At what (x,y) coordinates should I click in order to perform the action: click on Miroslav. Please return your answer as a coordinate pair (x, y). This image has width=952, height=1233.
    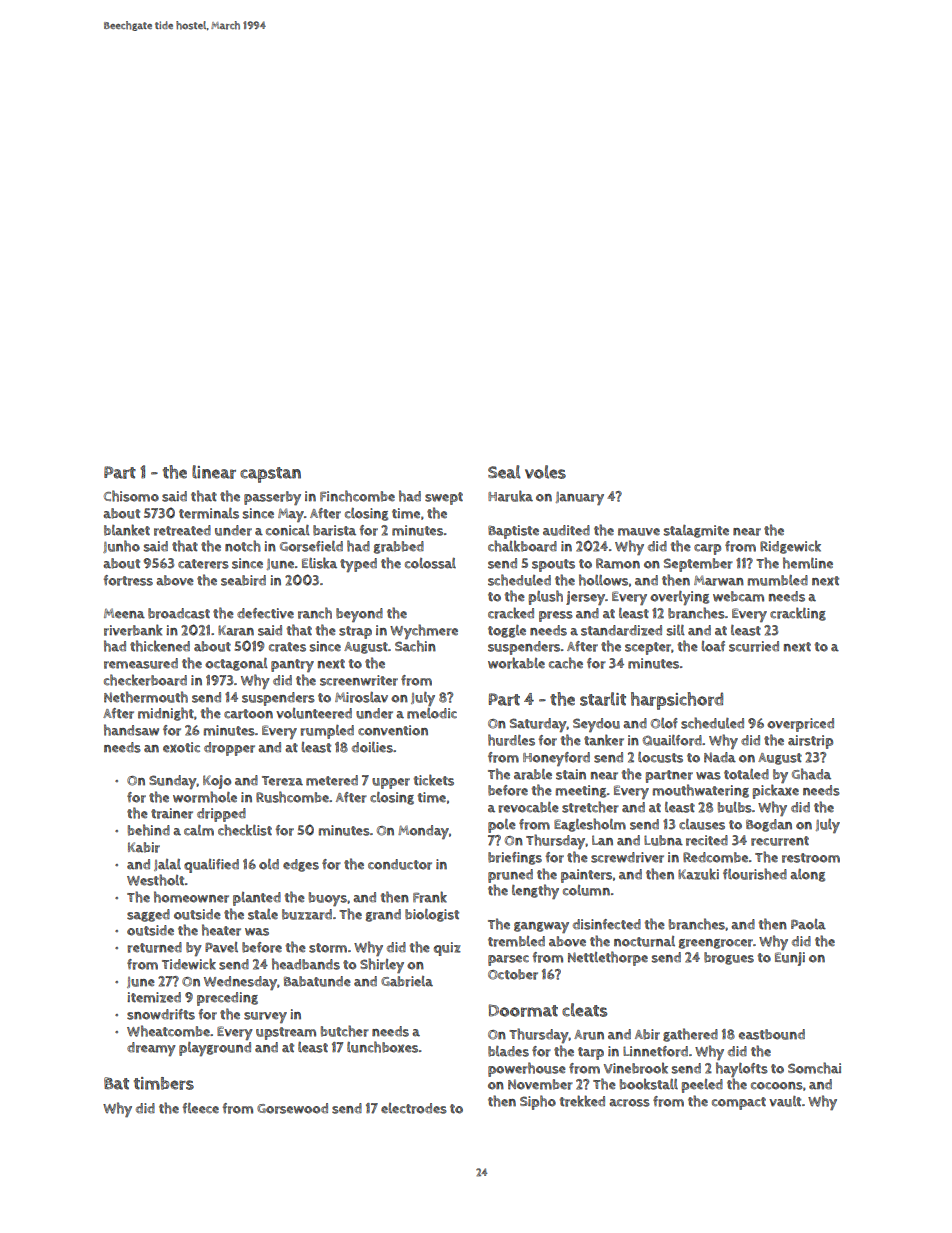
    Looking at the image, I should click on (361, 697).
